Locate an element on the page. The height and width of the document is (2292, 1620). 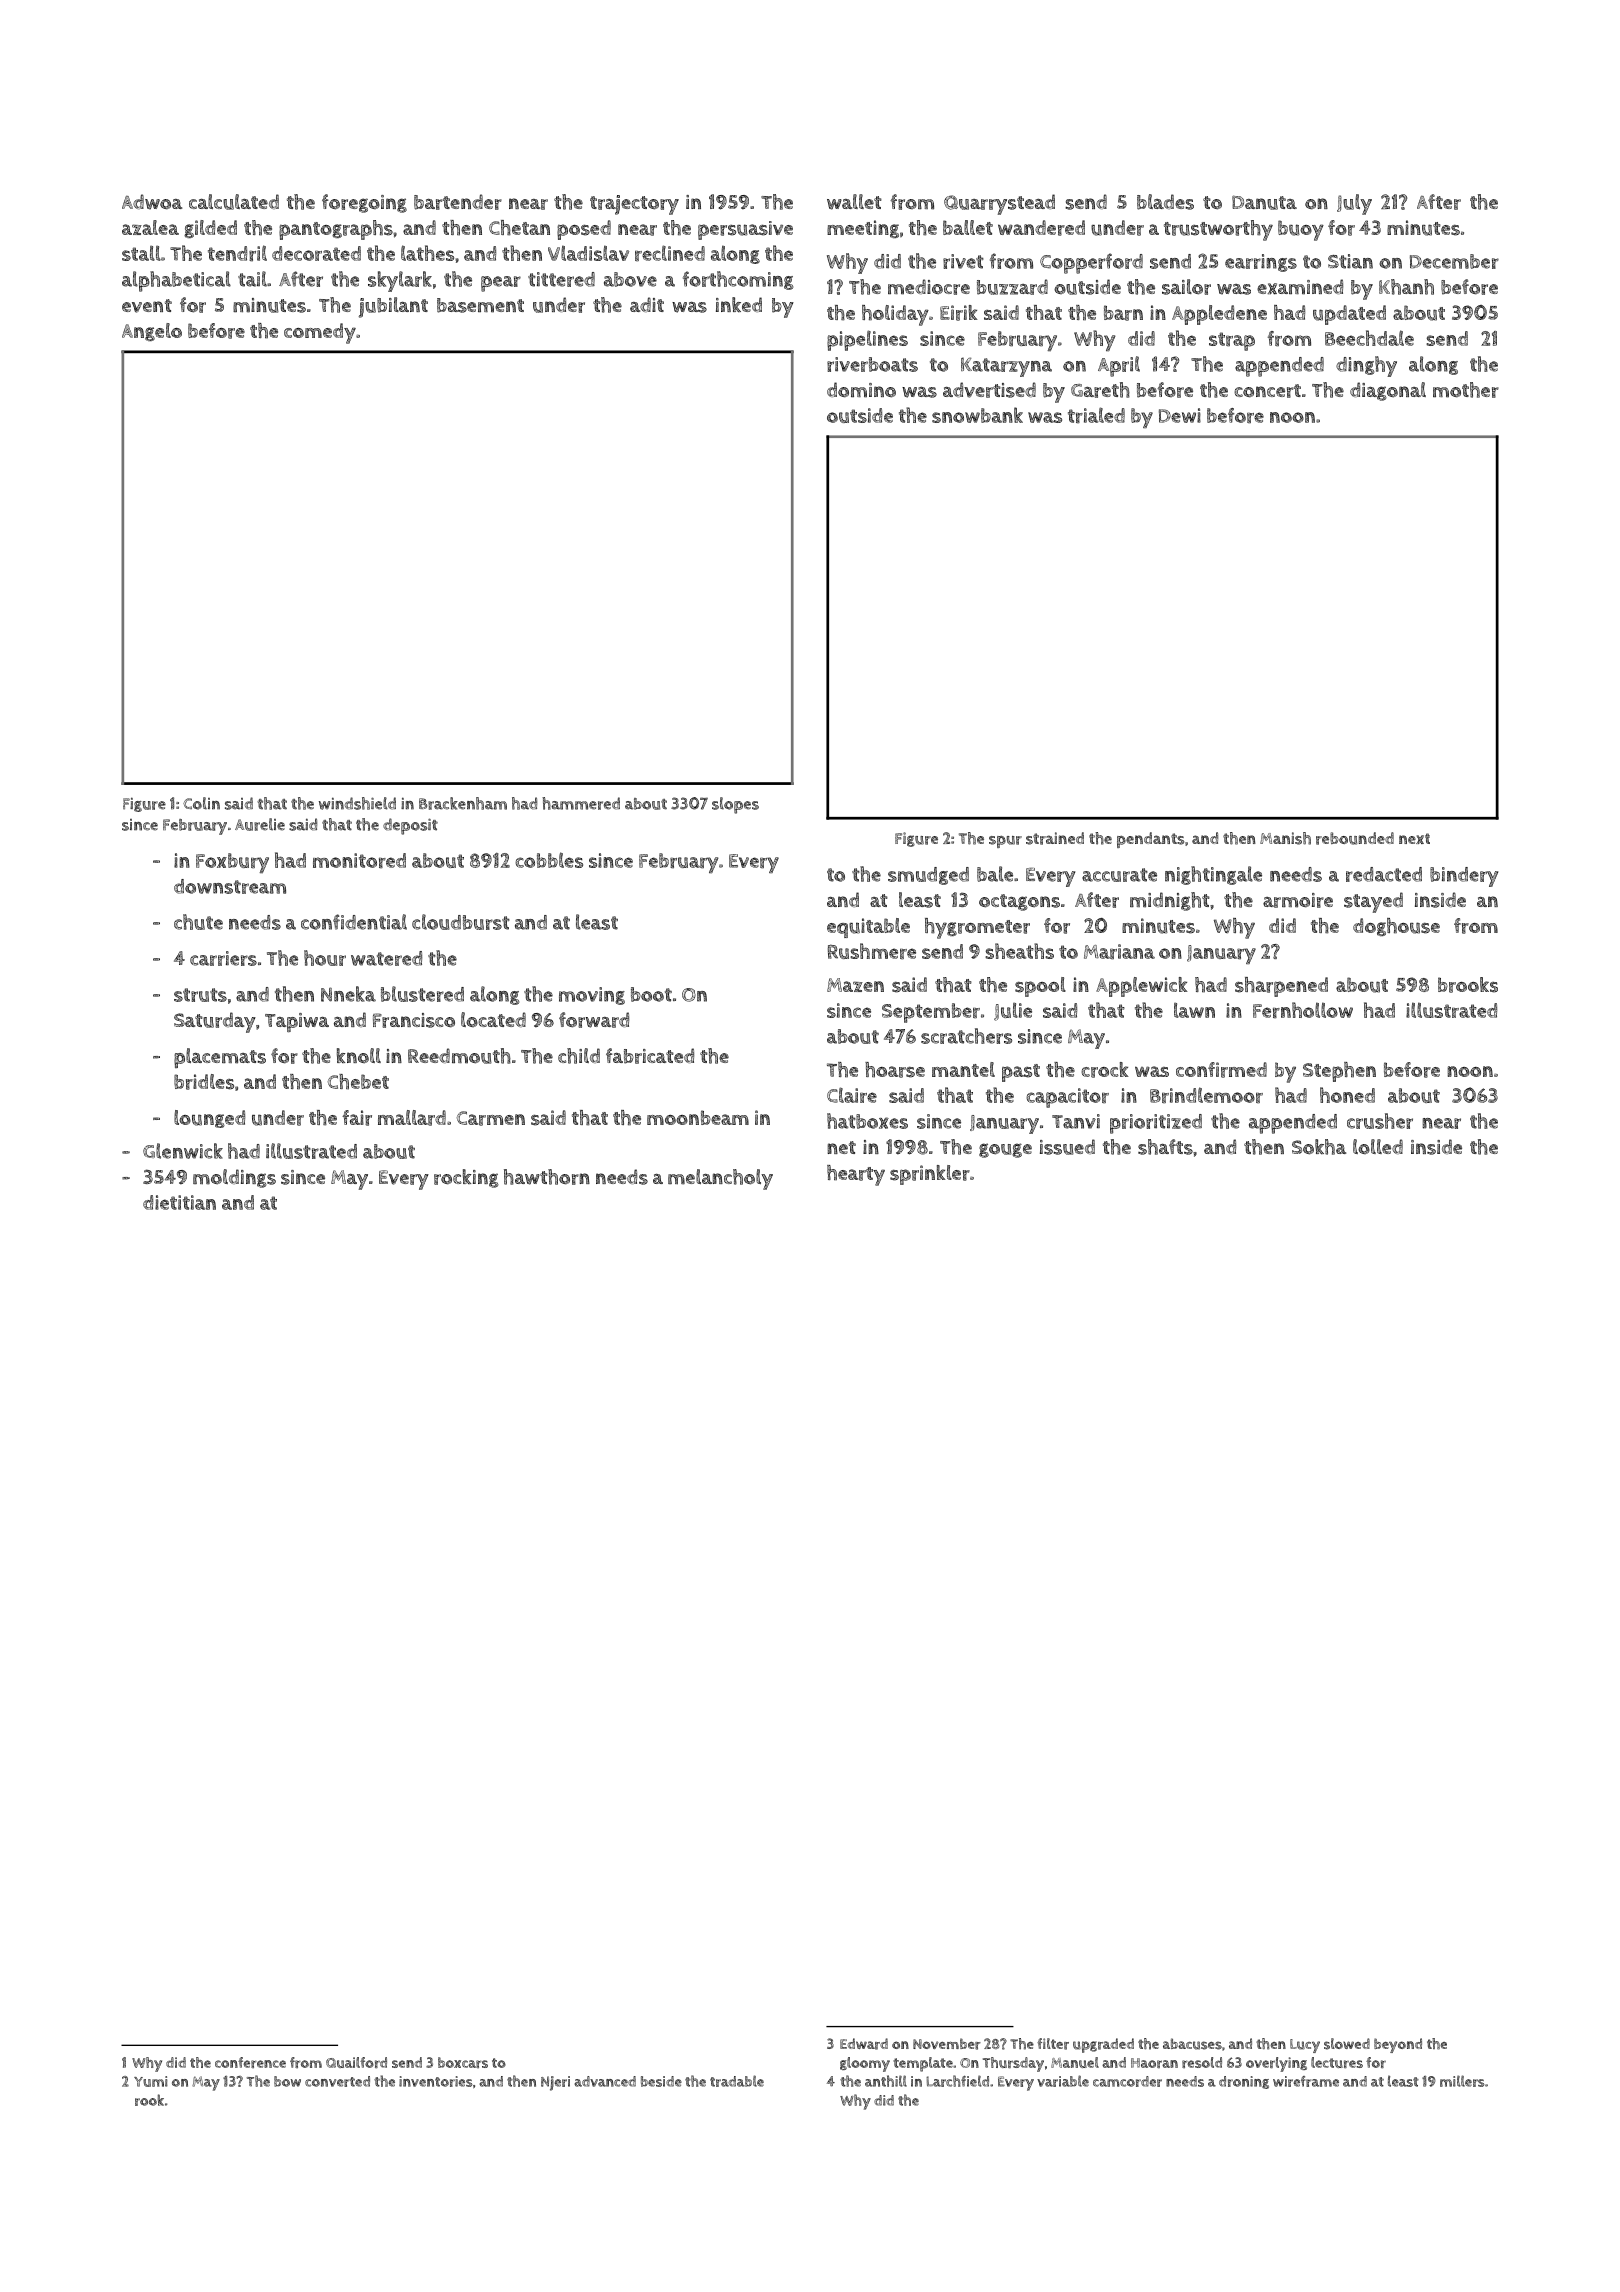
blades is located at coordinates (1165, 202).
